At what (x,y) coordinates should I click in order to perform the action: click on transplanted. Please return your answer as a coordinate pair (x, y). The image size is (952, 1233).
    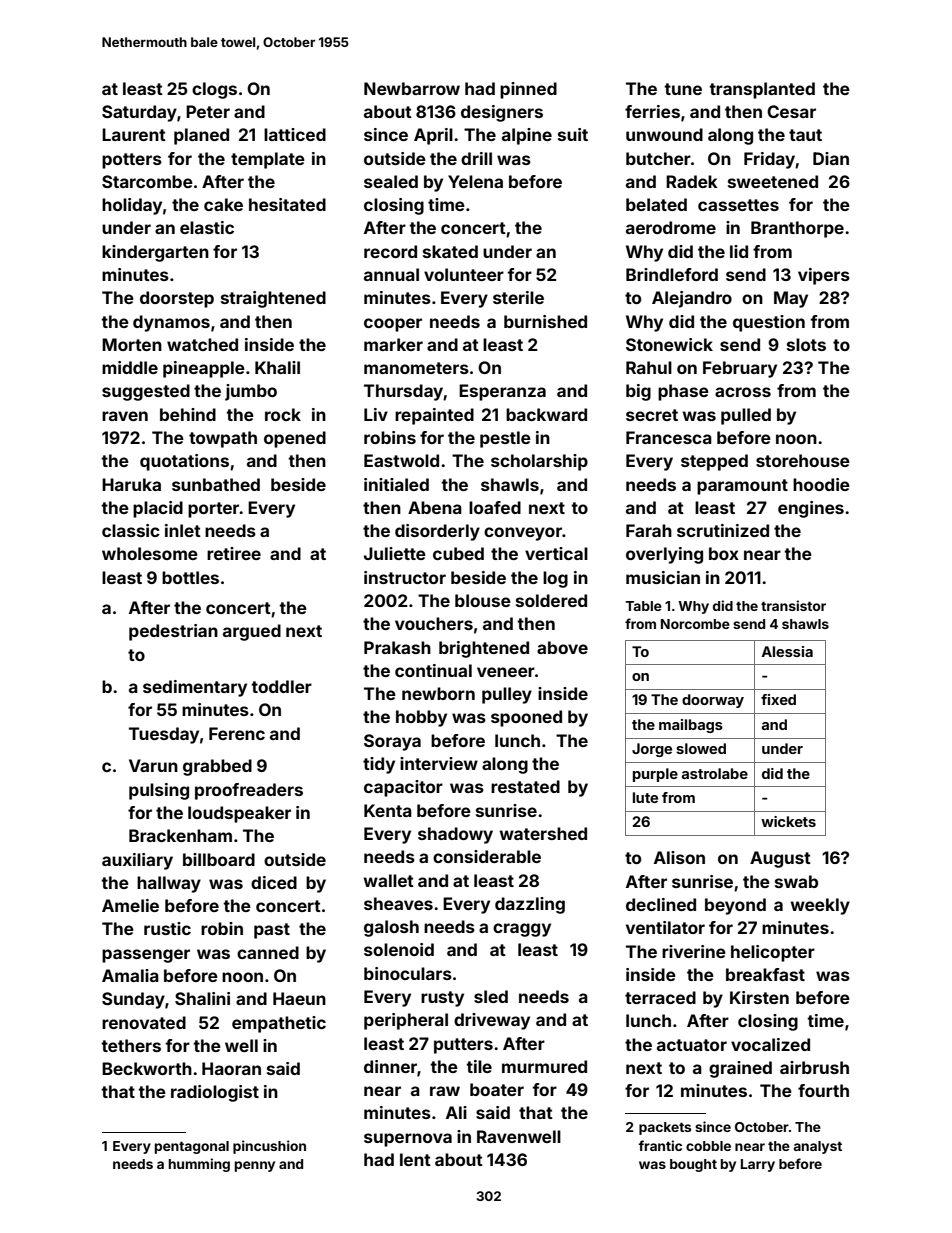
    Looking at the image, I should click on (762, 90).
